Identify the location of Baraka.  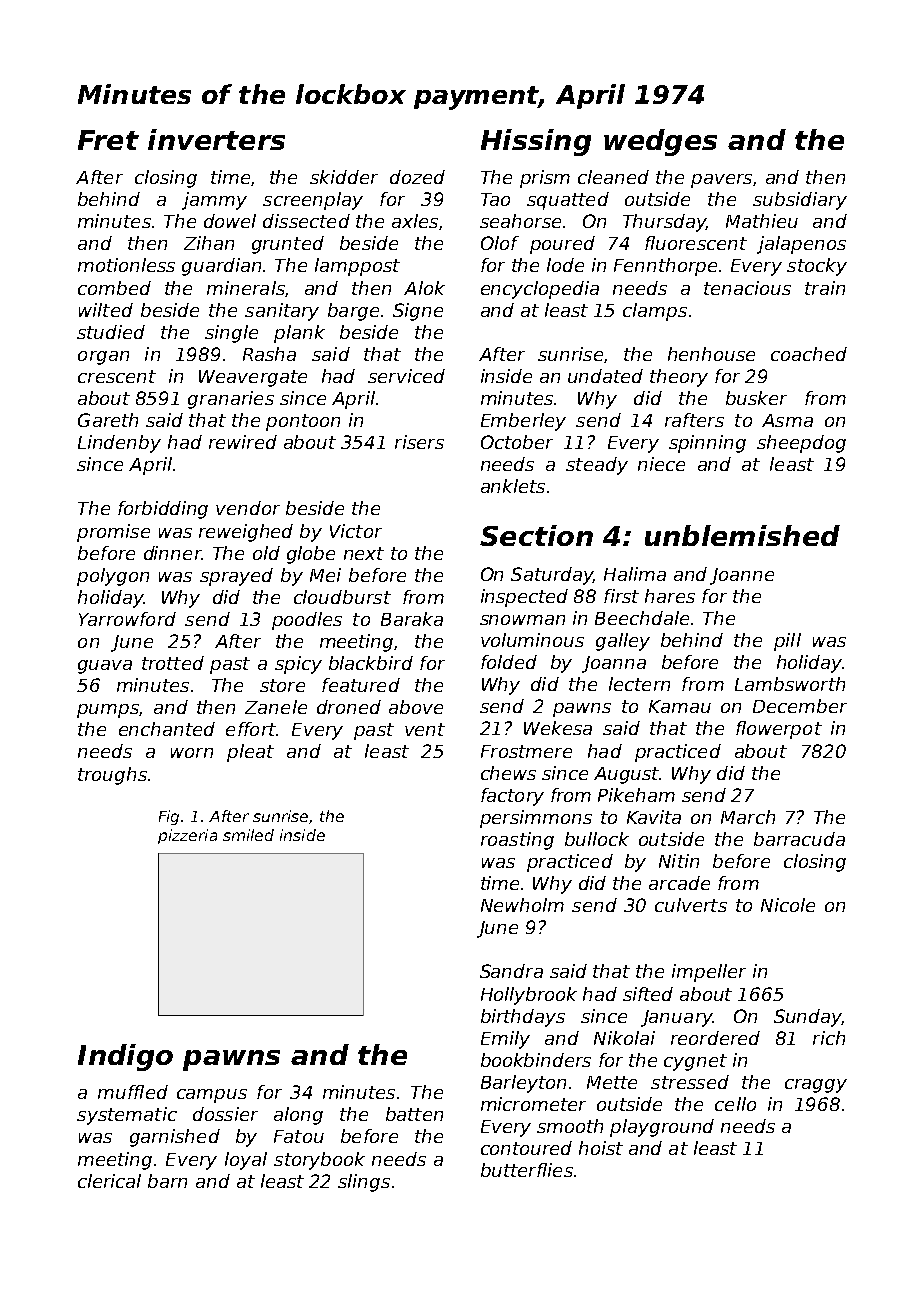
(412, 619).
